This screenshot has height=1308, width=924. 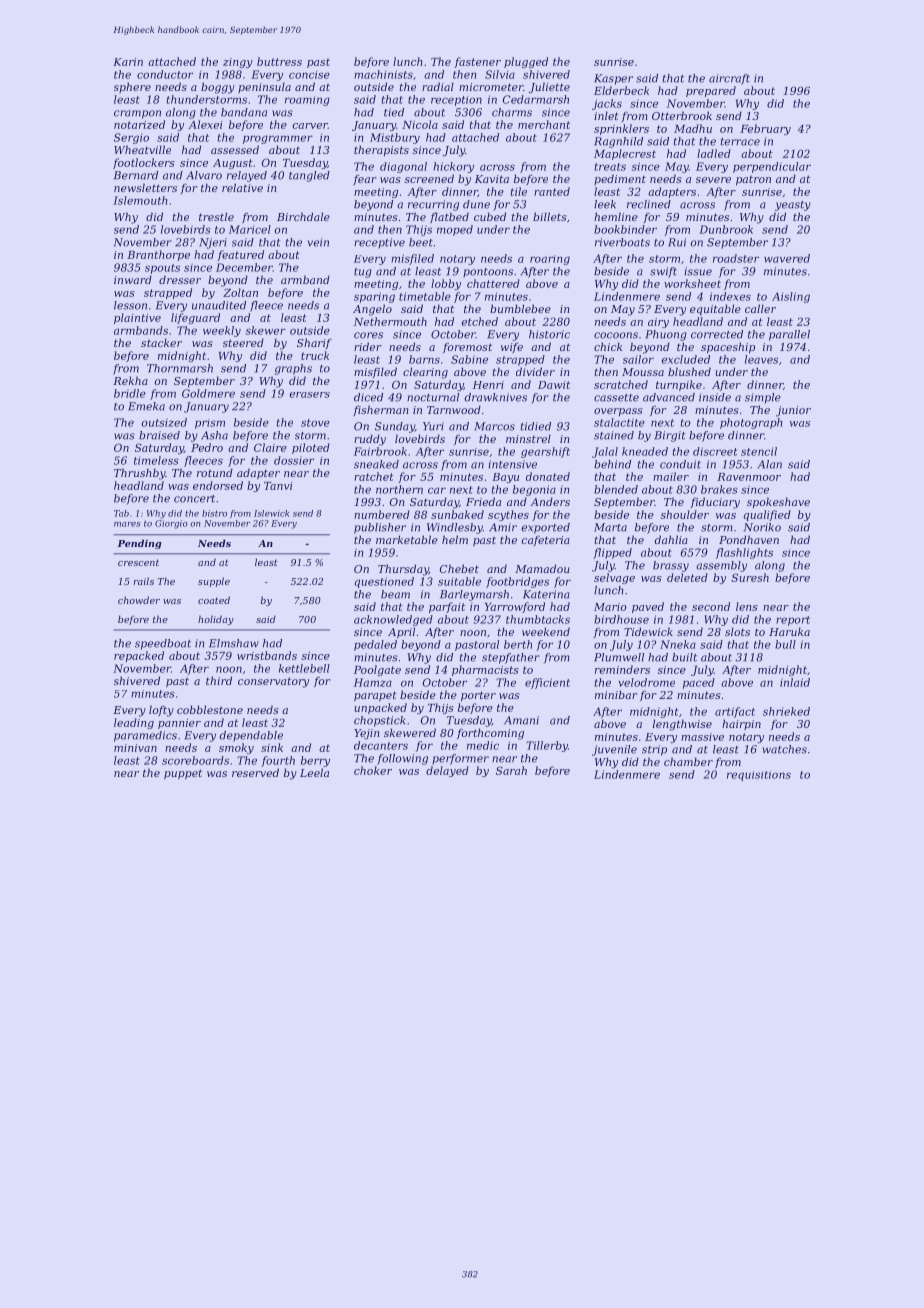 What do you see at coordinates (750, 577) in the screenshot?
I see `Suresh` at bounding box center [750, 577].
